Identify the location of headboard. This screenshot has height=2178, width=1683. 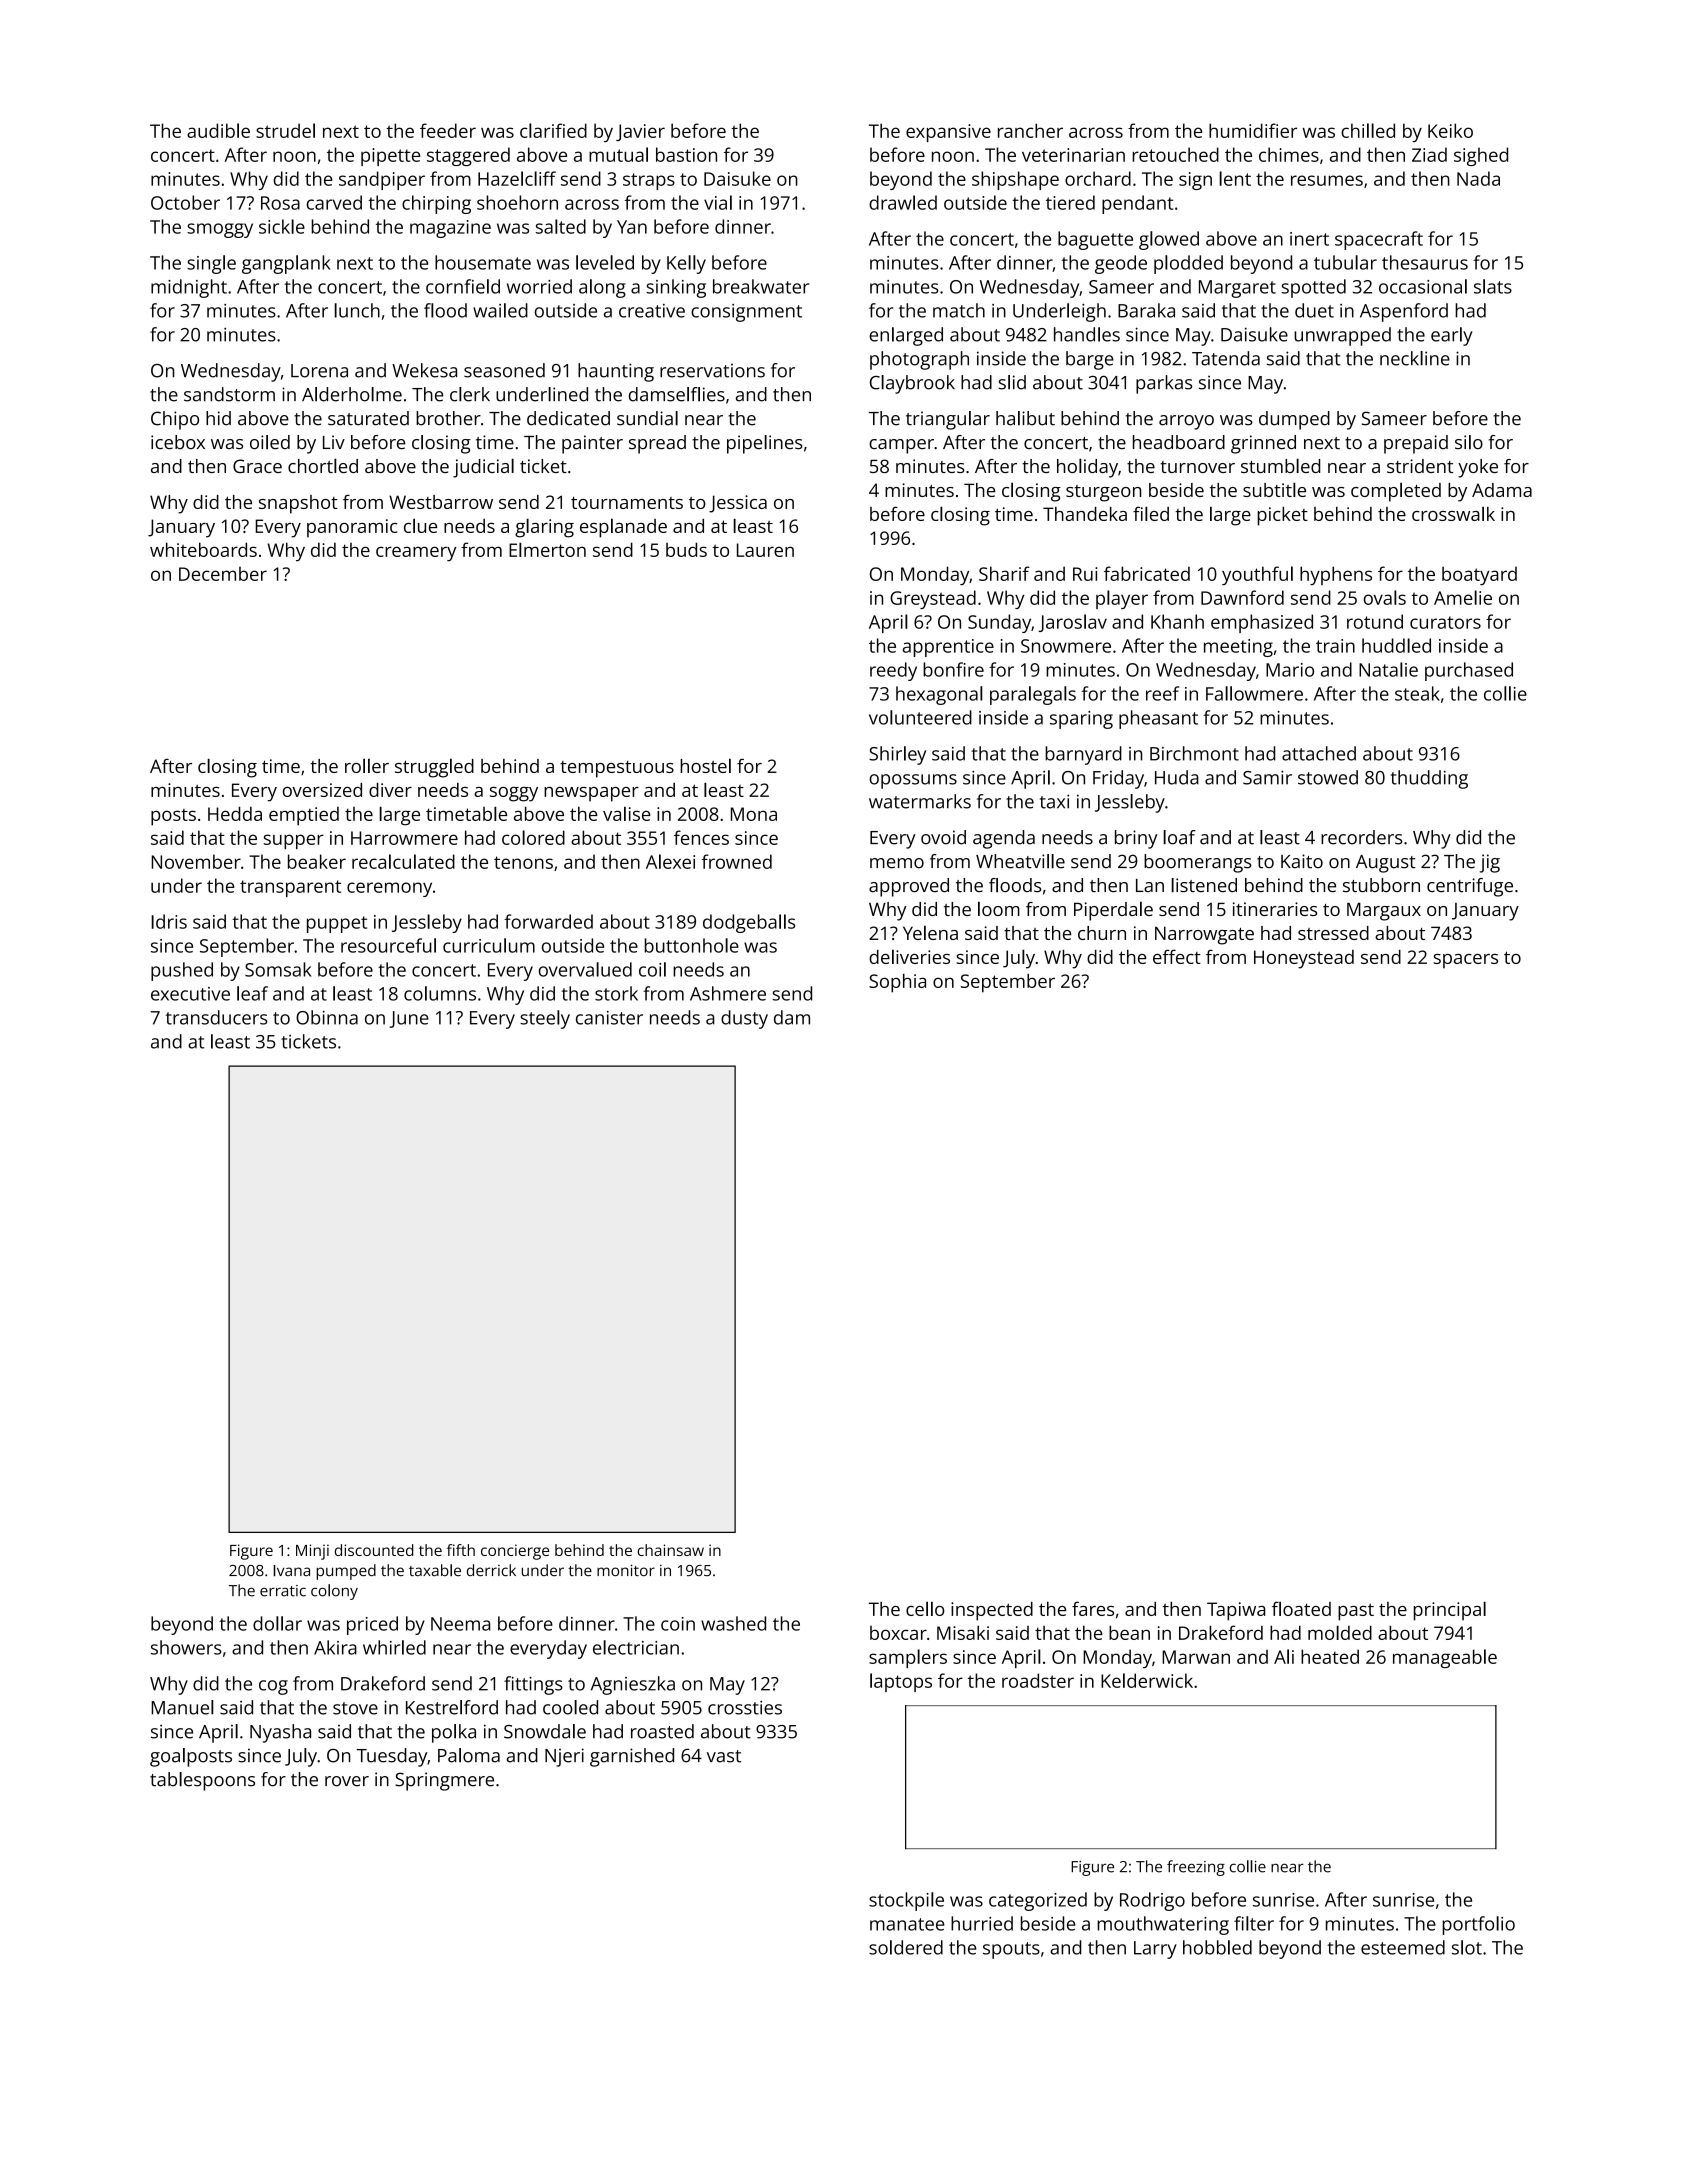
(1179, 442).
